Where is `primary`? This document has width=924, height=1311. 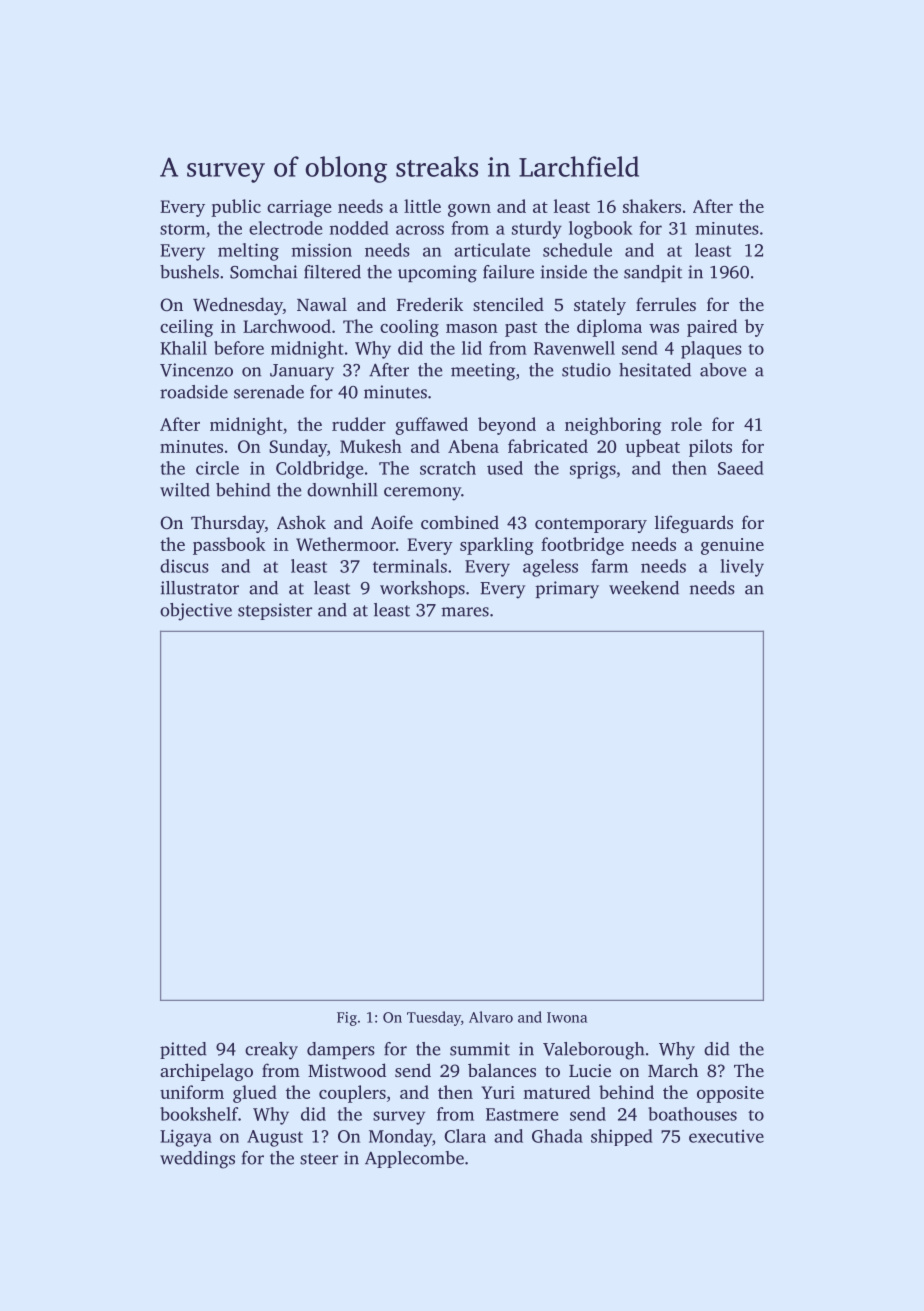
primary is located at coordinates (567, 590).
